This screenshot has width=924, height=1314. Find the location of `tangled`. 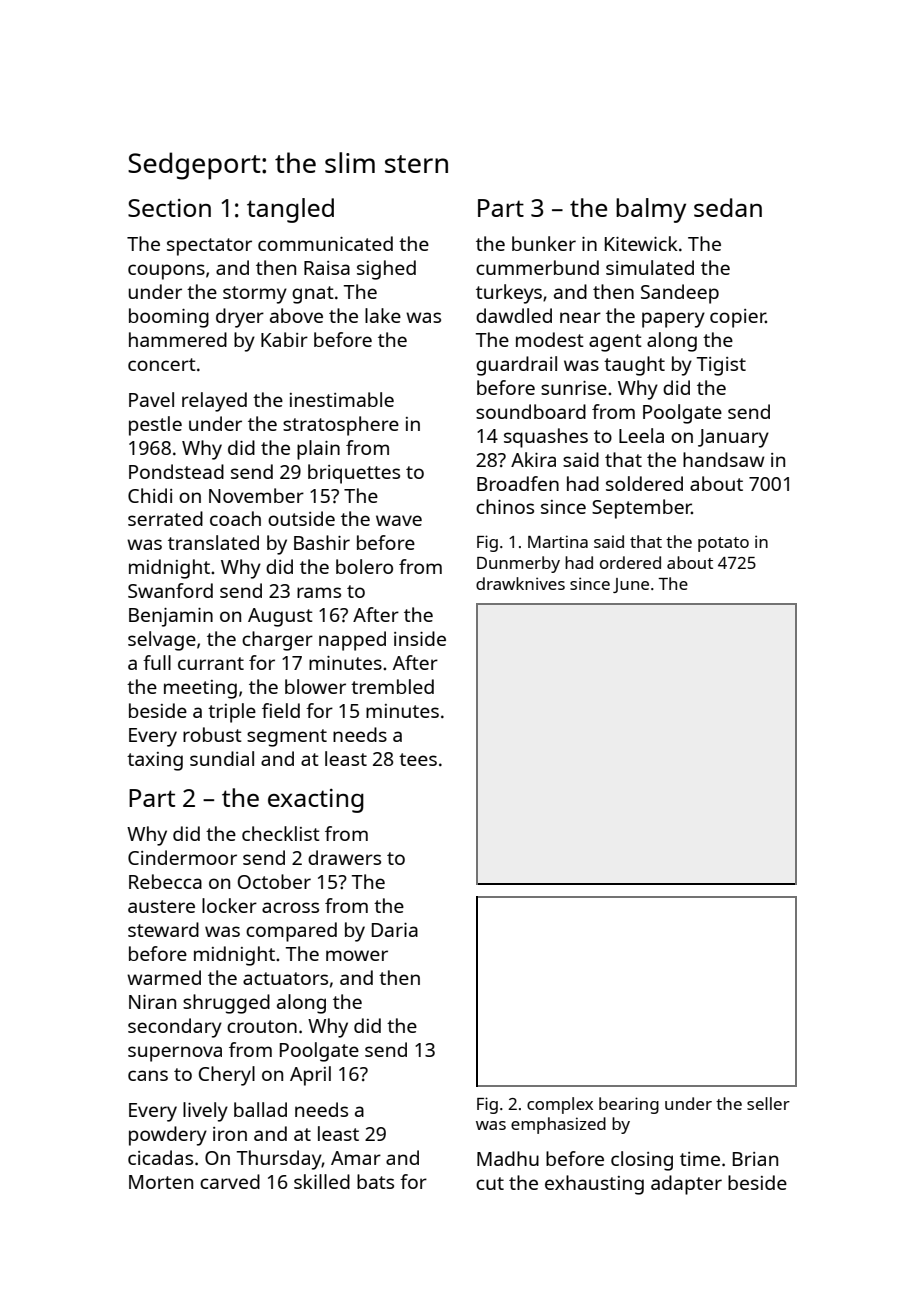

tangled is located at coordinates (290, 210).
